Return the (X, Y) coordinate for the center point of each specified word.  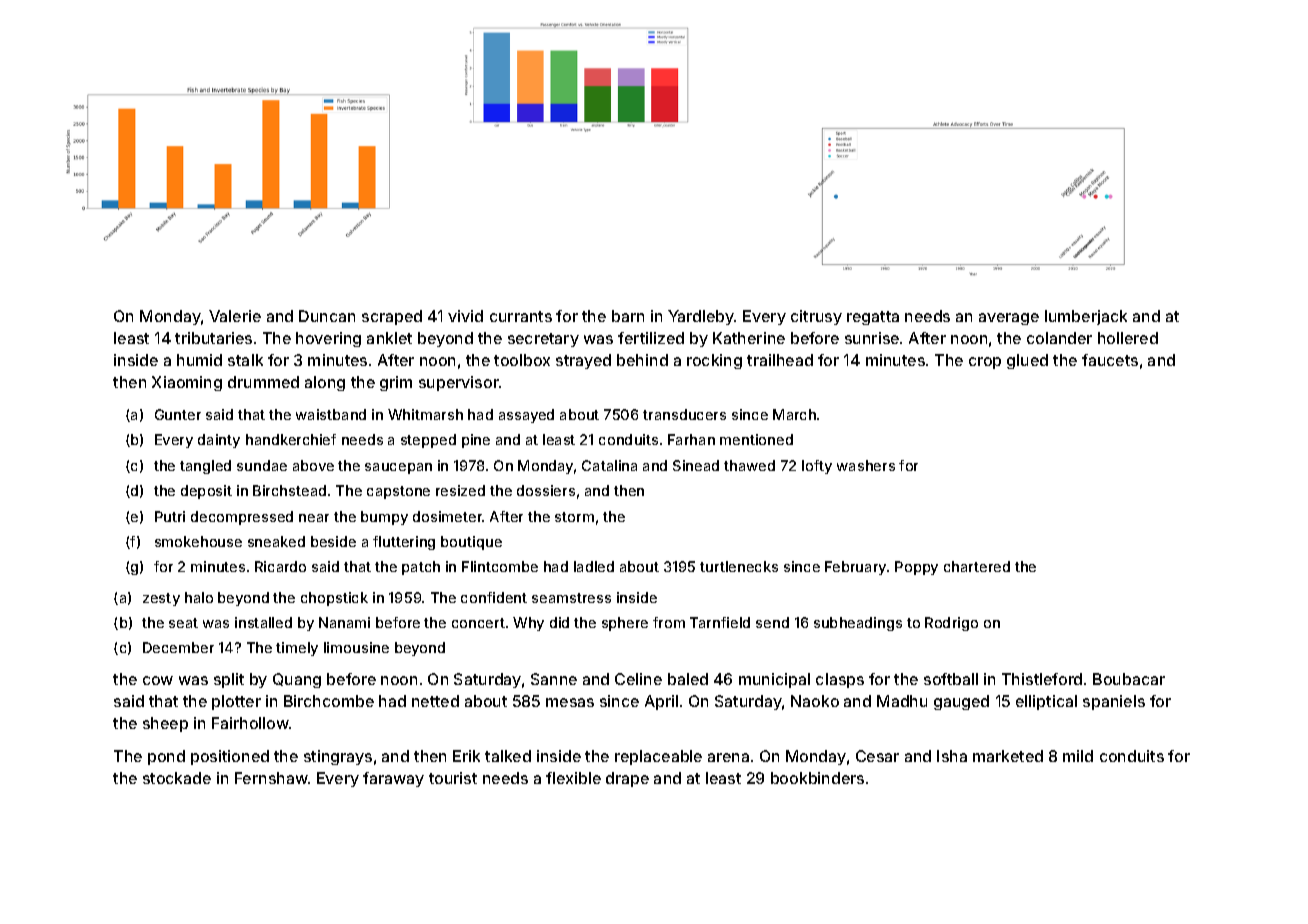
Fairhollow (250, 723)
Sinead (696, 465)
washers (866, 465)
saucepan (398, 468)
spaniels (1114, 702)
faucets (1110, 360)
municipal (774, 680)
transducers (684, 414)
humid (199, 360)
